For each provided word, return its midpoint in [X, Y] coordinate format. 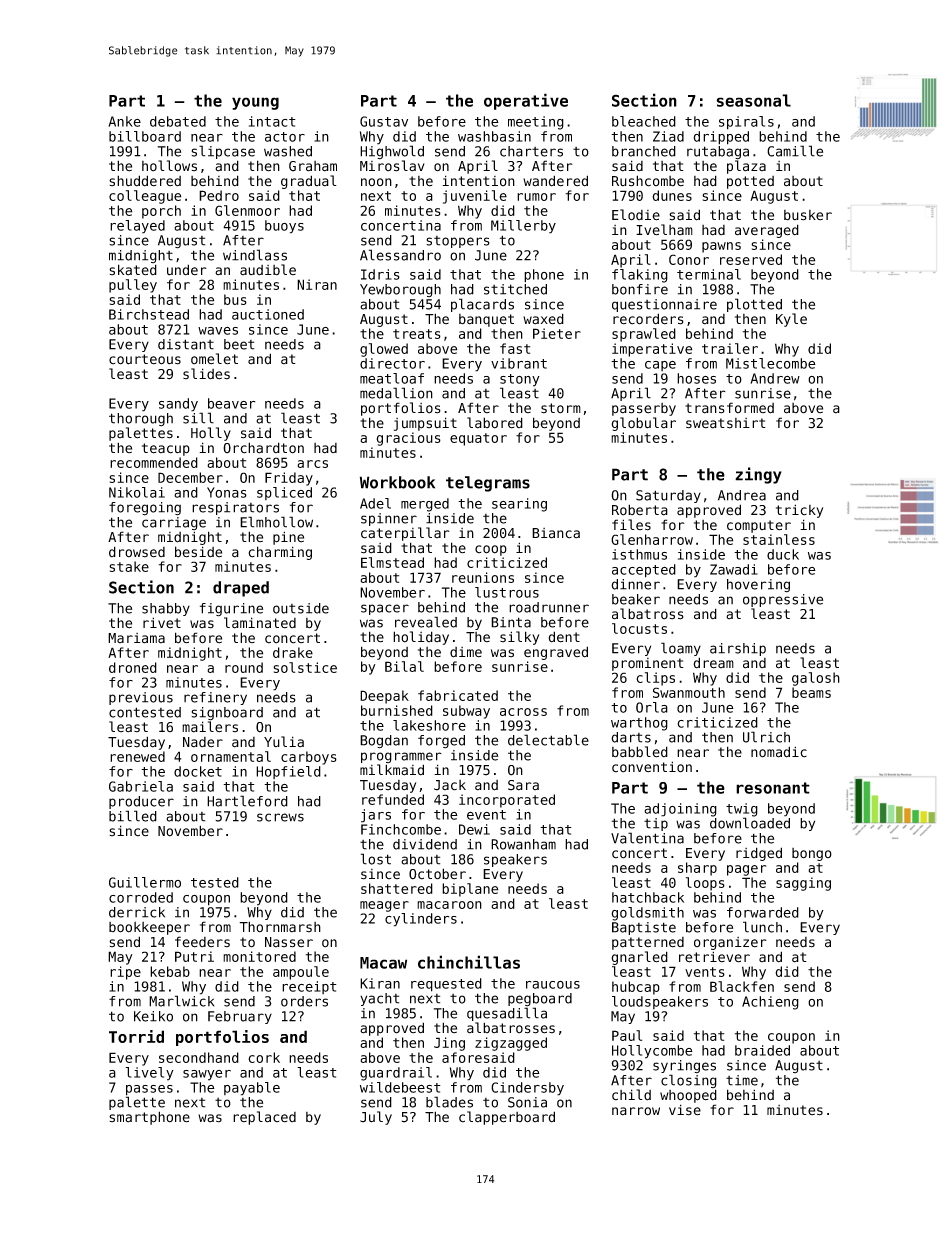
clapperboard [507, 1118]
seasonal [753, 100]
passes [149, 1090]
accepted [644, 571]
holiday [421, 638]
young [255, 103]
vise [685, 1110]
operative [526, 101]
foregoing [145, 509]
